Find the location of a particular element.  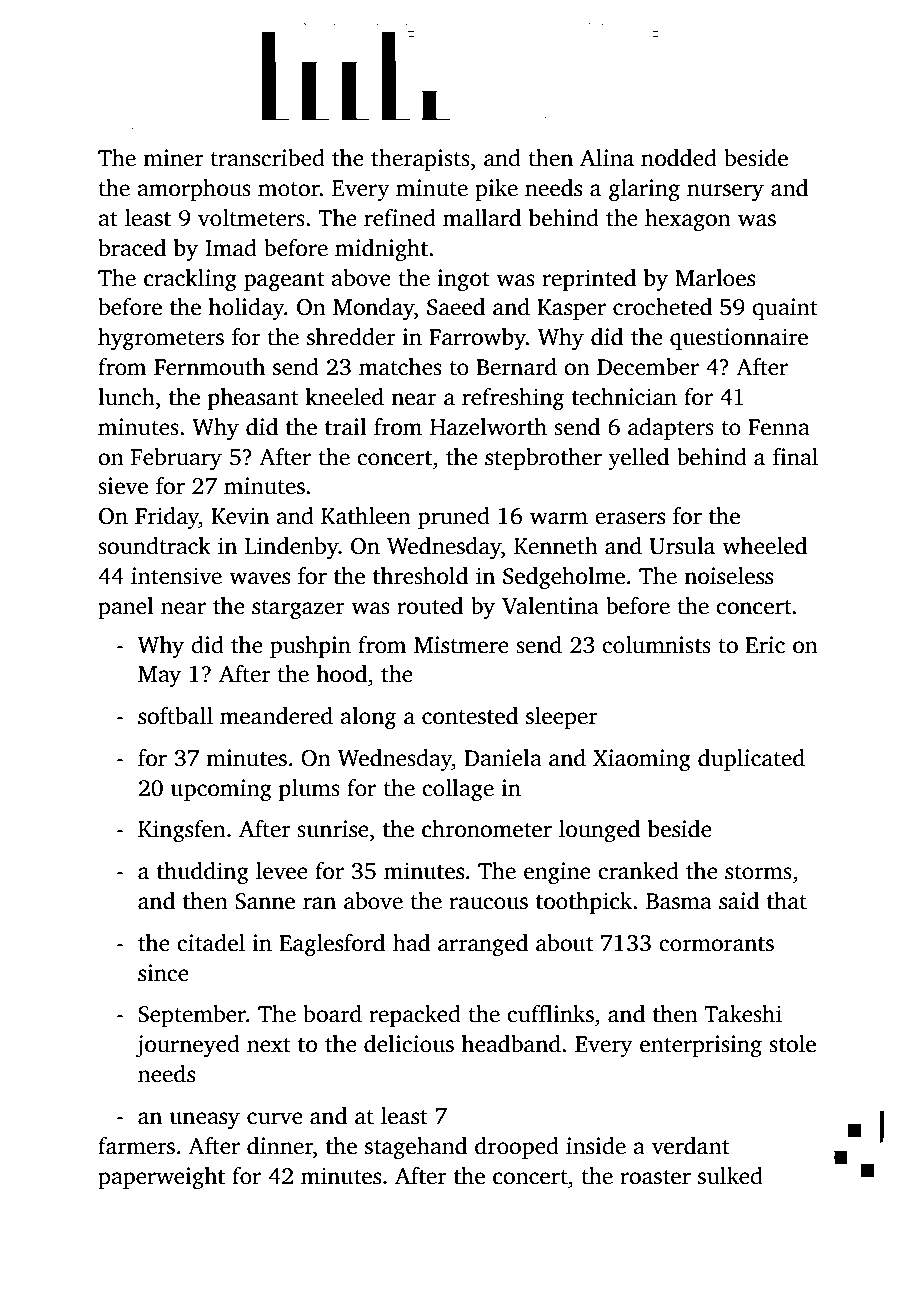

Takeshi is located at coordinates (743, 1014).
